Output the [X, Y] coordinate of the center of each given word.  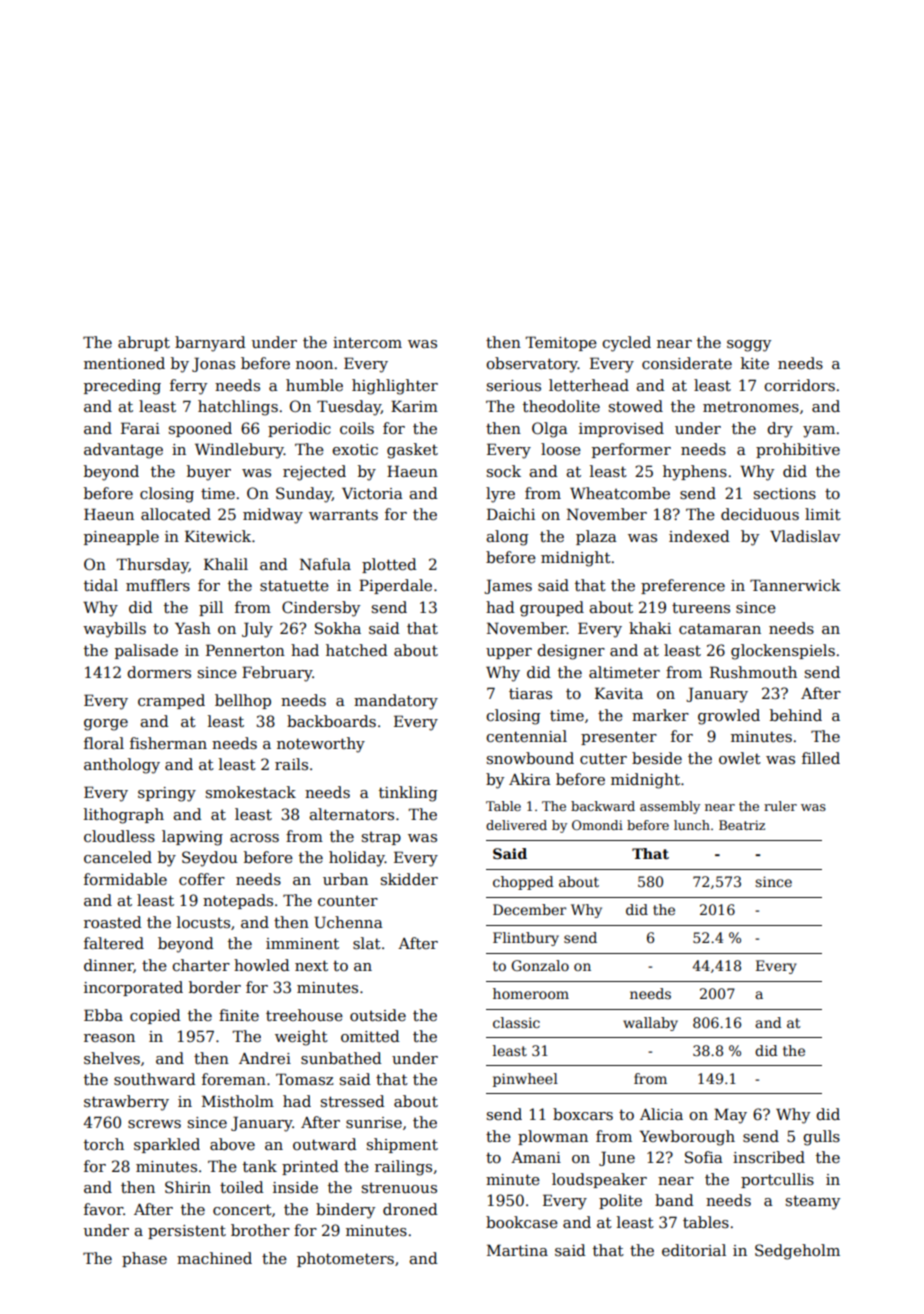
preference [683, 586]
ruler [780, 806]
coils [357, 428]
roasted [113, 922]
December [529, 909]
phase [144, 1259]
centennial [526, 736]
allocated [176, 514]
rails [291, 764]
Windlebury [239, 451]
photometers [345, 1259]
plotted [389, 565]
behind [796, 715]
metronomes [751, 406]
